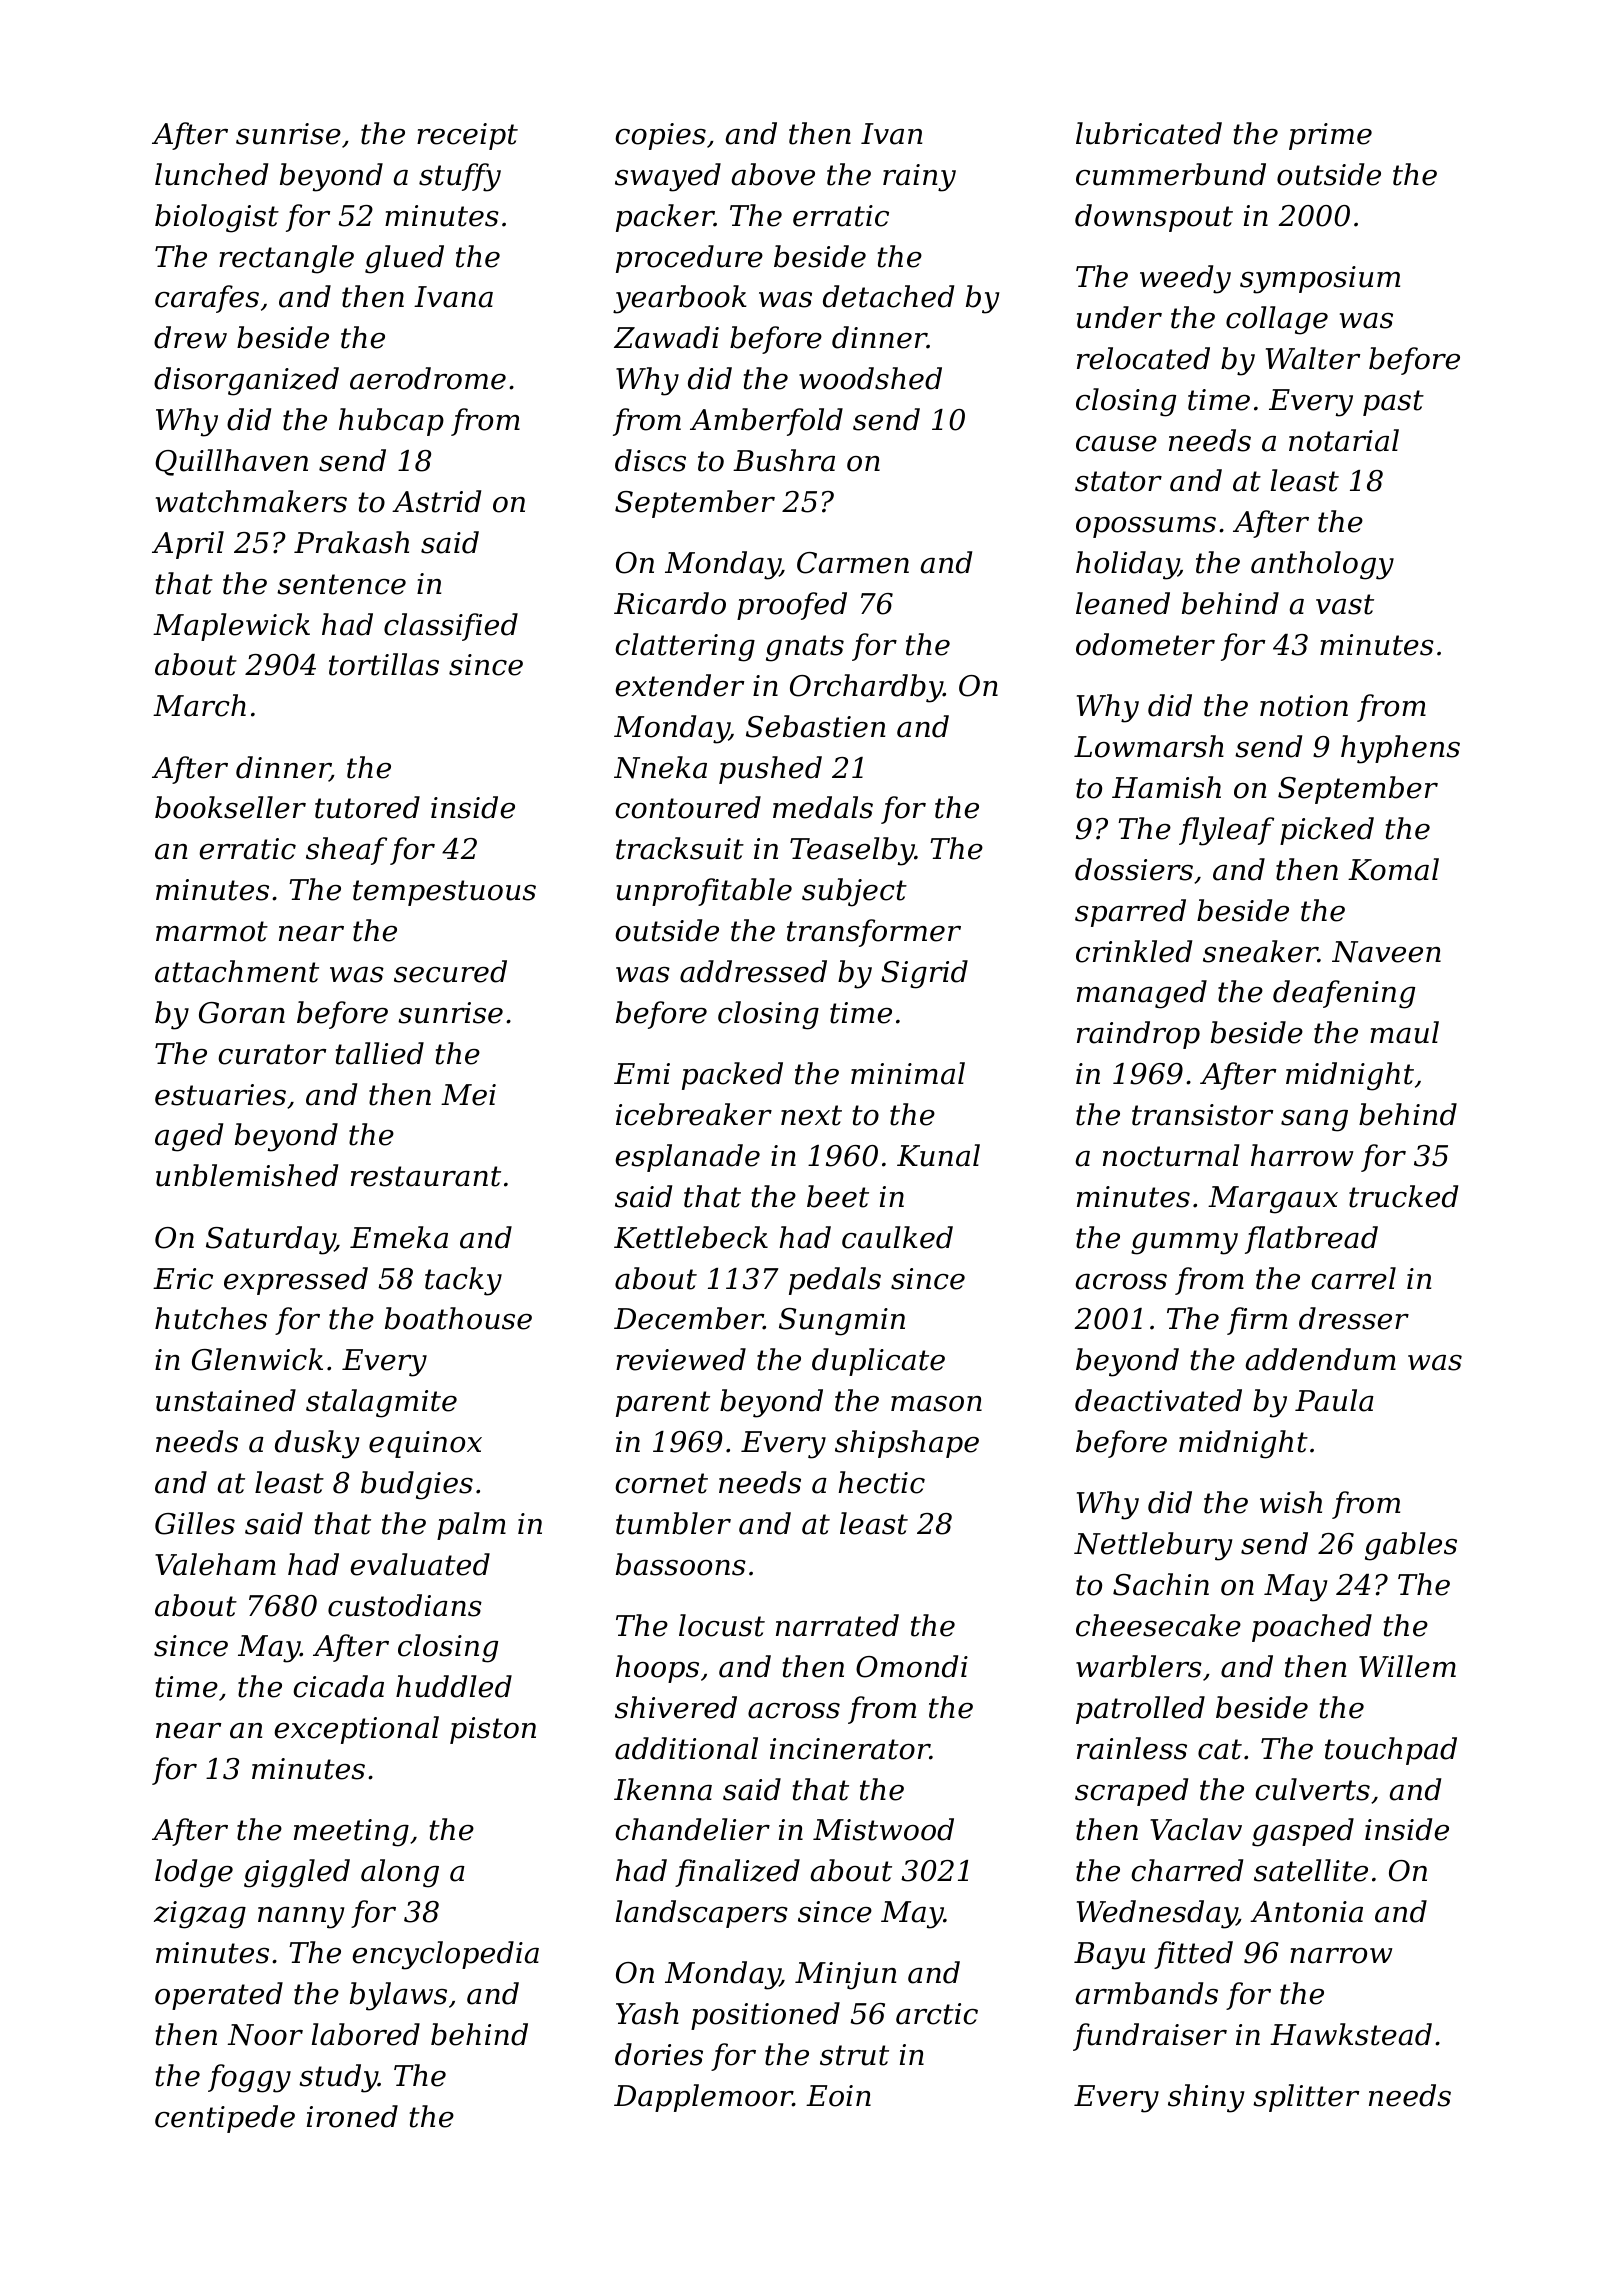 Image resolution: width=1620 pixels, height=2292 pixels. What do you see at coordinates (702, 1914) in the screenshot?
I see `landscapers` at bounding box center [702, 1914].
